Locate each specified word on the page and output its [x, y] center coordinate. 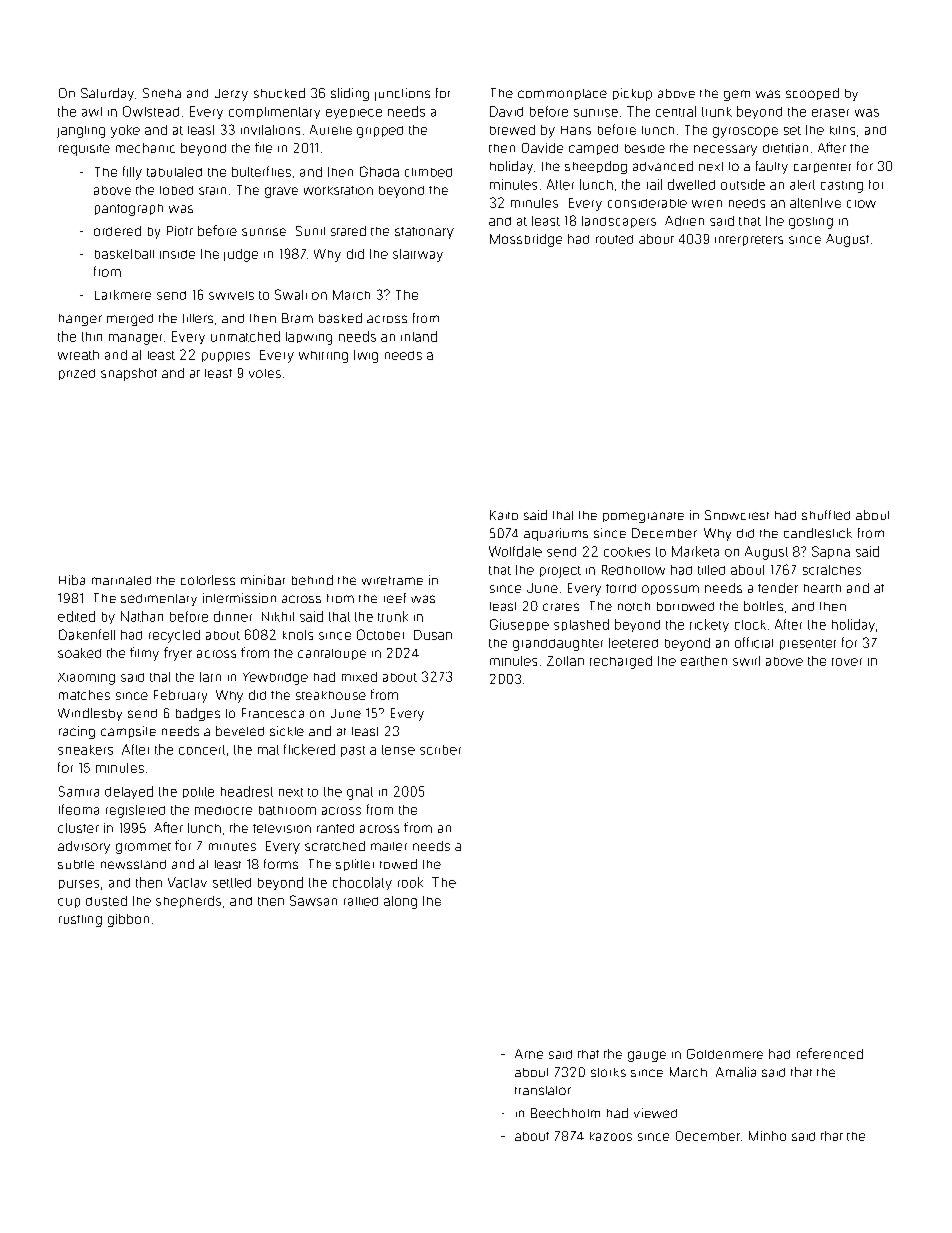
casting [842, 187]
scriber [440, 750]
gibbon [128, 920]
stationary [424, 233]
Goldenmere [725, 1054]
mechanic [145, 148]
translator [543, 1090]
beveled [240, 731]
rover [847, 662]
